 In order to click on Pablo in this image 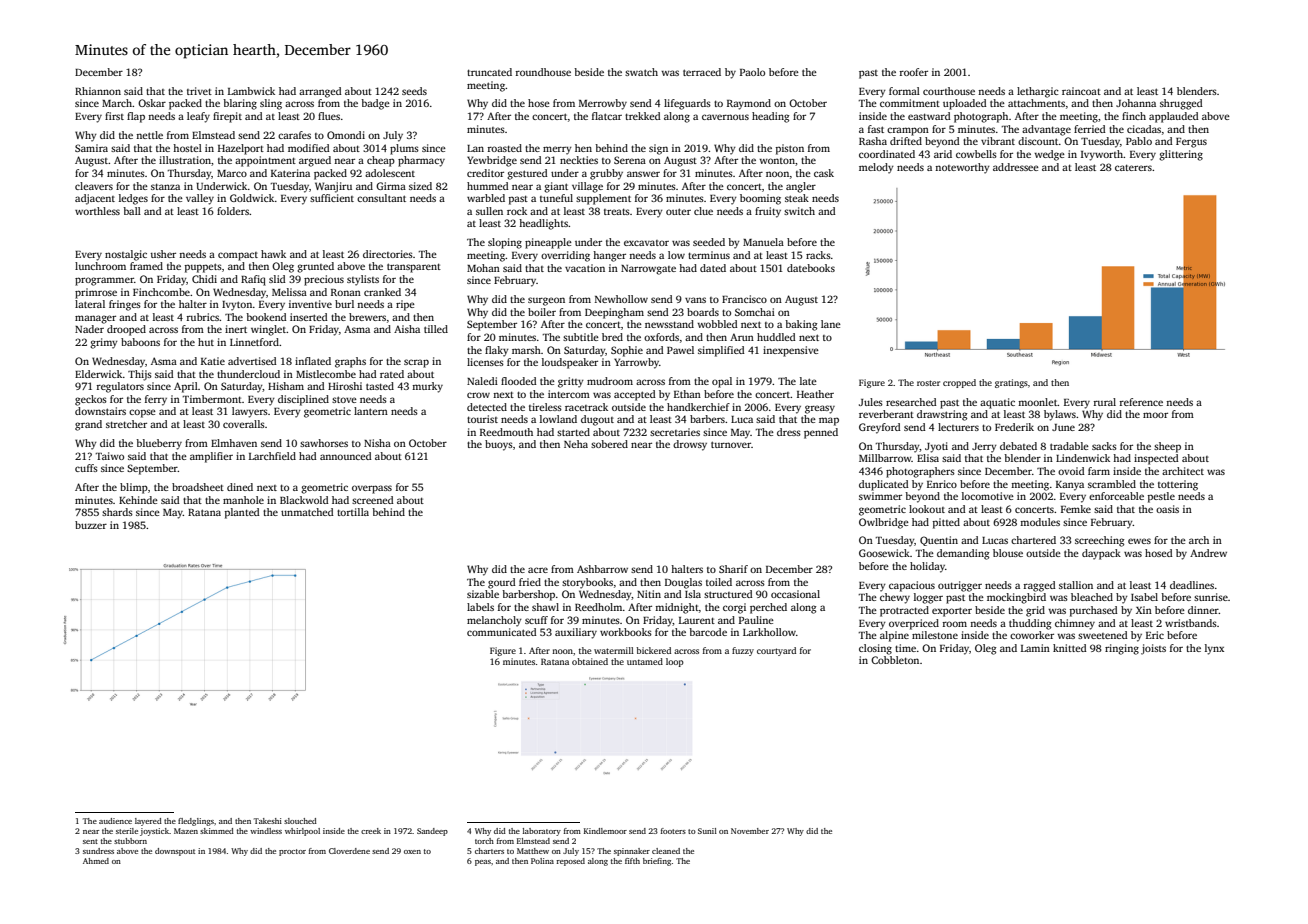, I will do `click(1139, 141)`.
